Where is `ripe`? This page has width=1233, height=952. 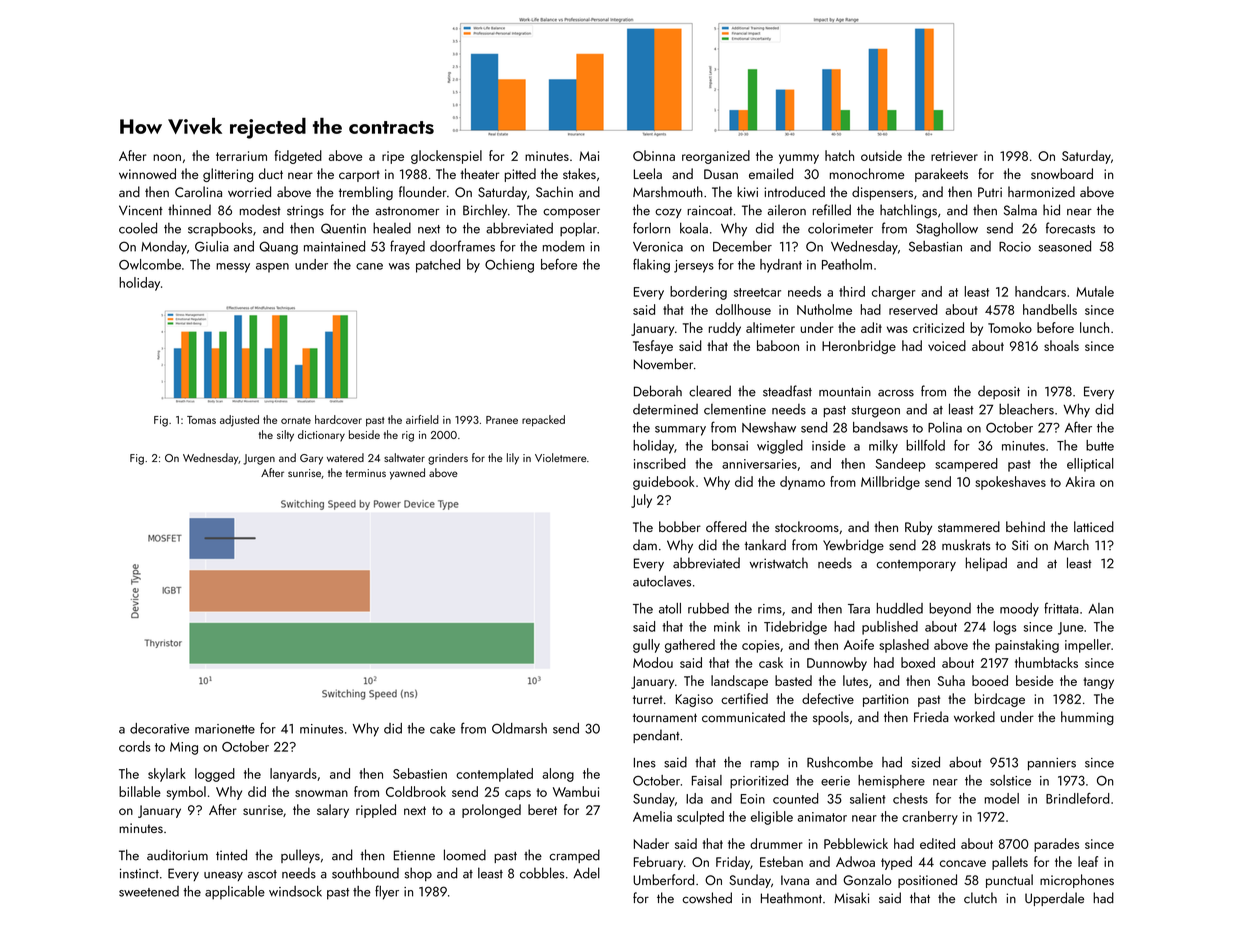 ripe is located at coordinates (393, 157).
